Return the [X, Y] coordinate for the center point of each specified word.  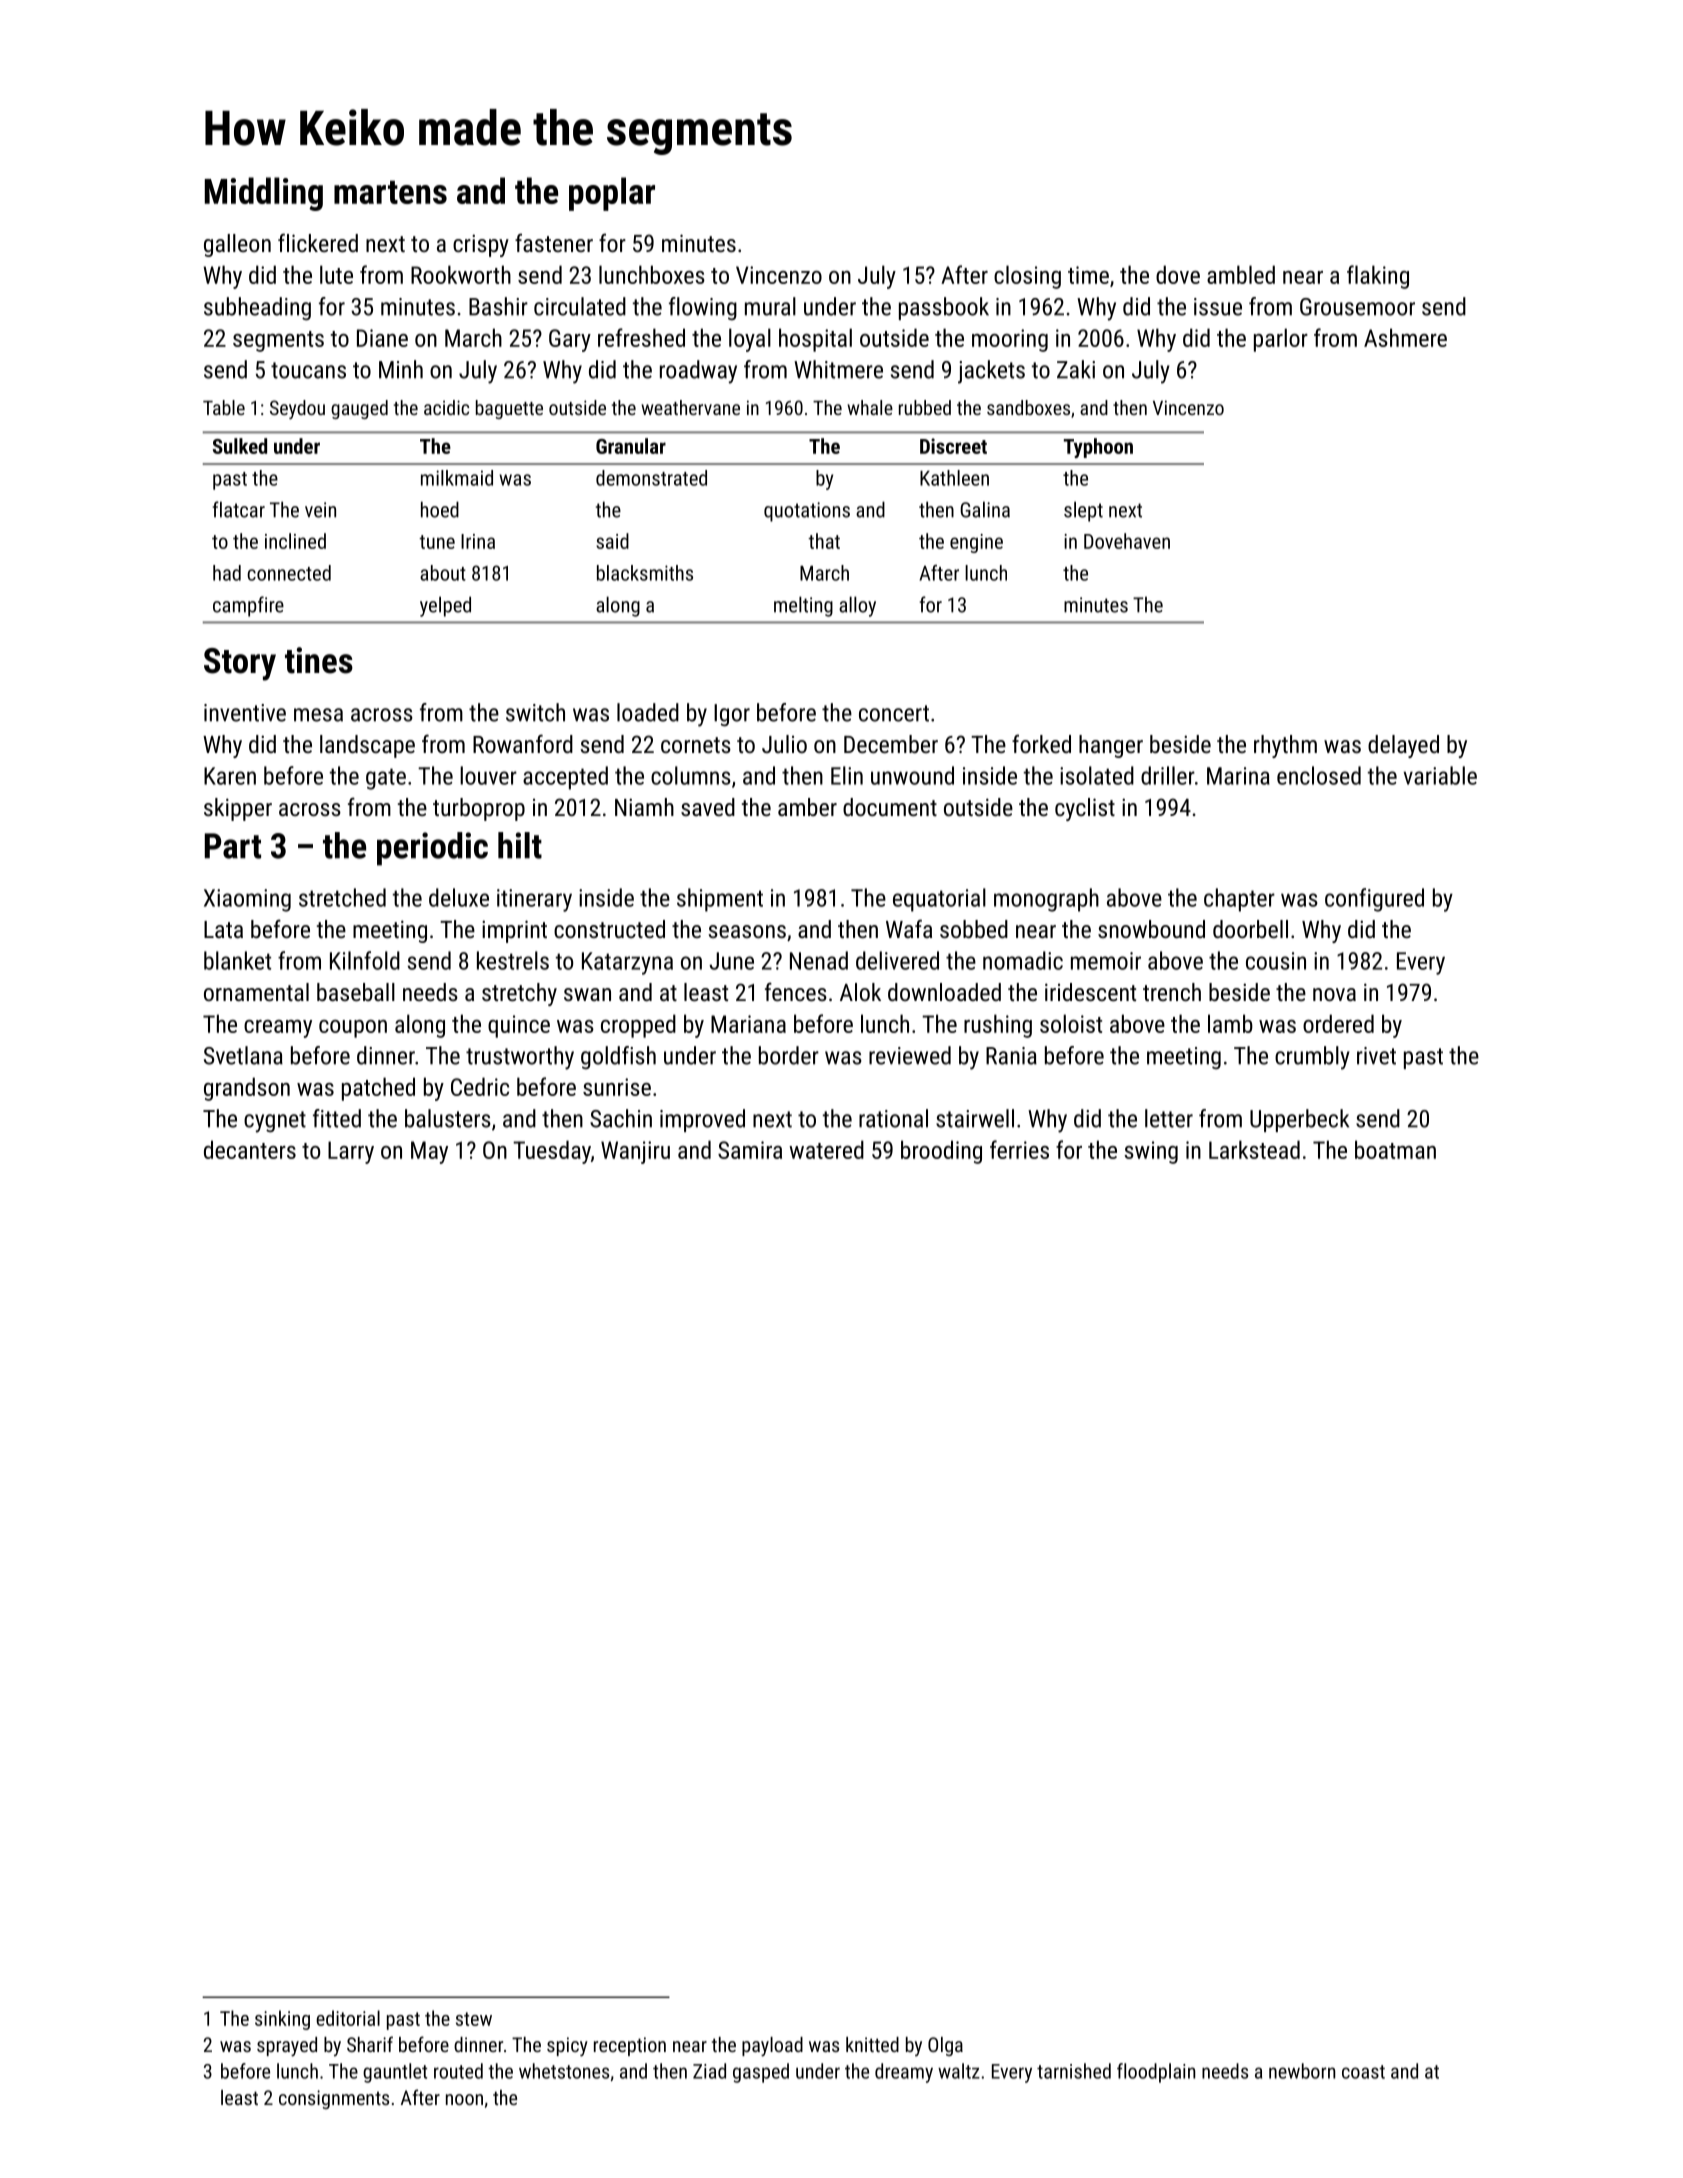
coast [1363, 2072]
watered [826, 1149]
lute [336, 274]
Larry [351, 1152]
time [1088, 275]
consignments [334, 2099]
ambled [1241, 274]
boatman [1395, 1149]
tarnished [1074, 2071]
